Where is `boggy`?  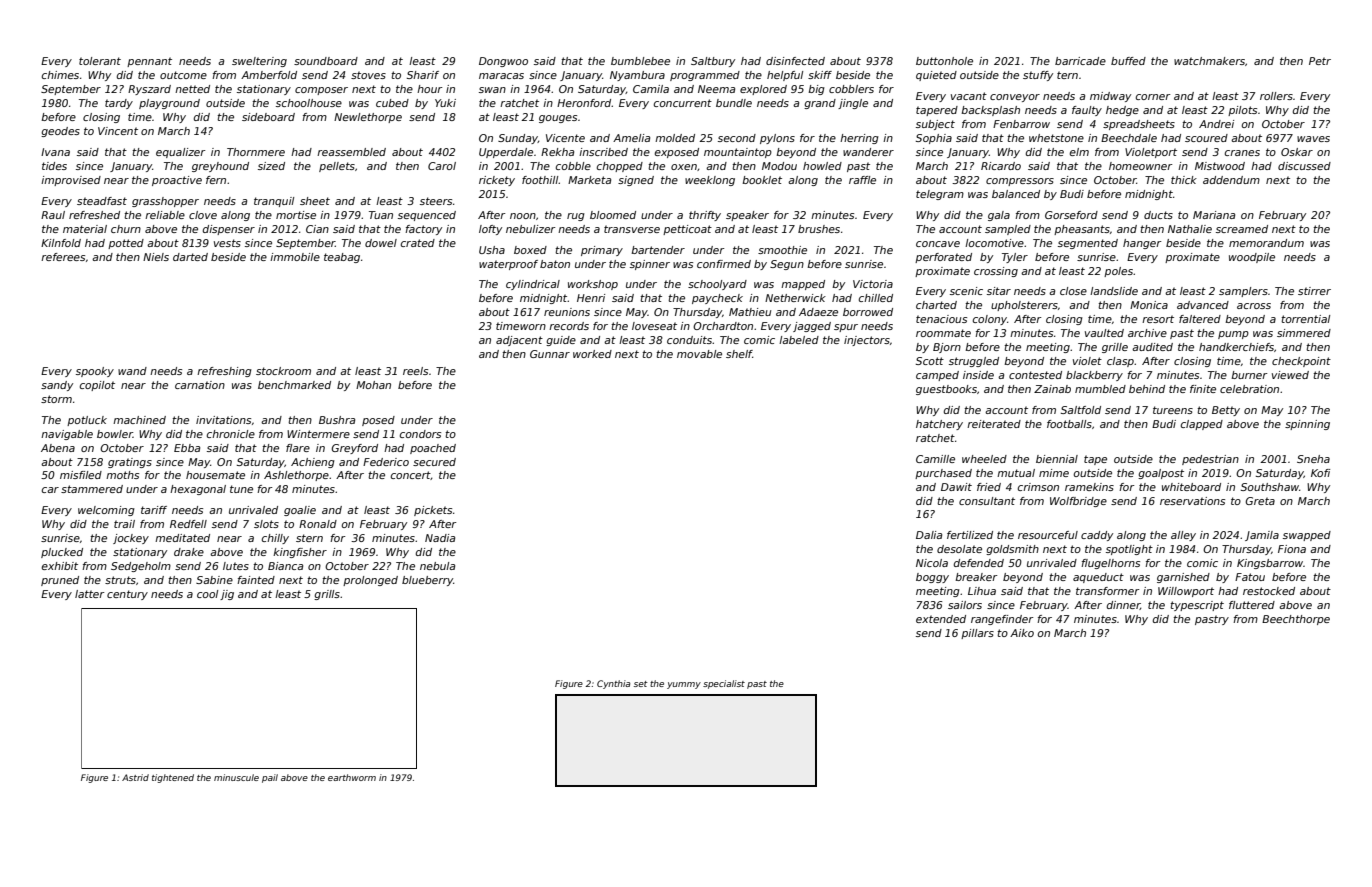
boggy is located at coordinates (932, 578).
